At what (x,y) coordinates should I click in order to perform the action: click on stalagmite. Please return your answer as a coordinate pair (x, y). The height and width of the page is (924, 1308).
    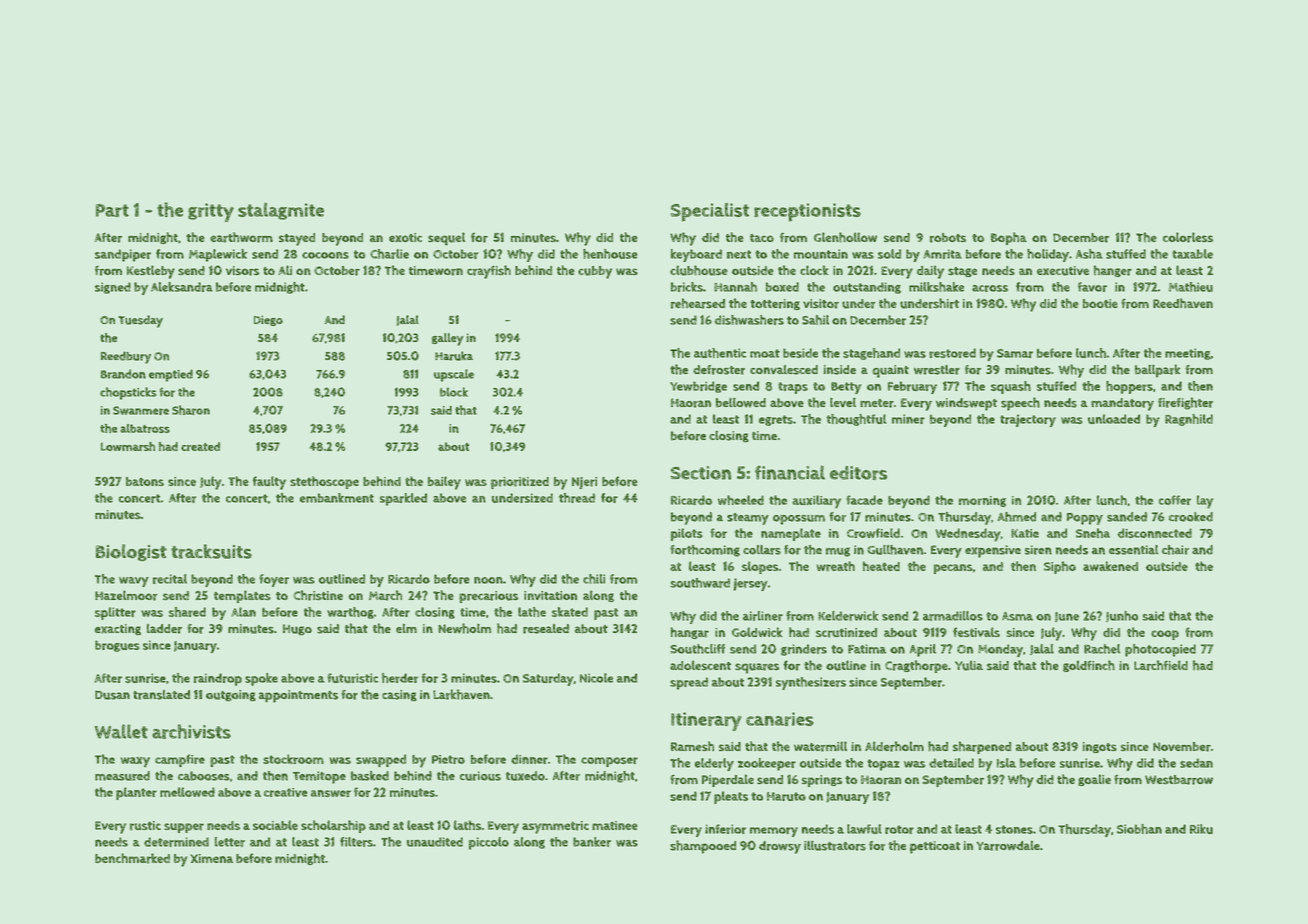
    Looking at the image, I should click on (281, 211).
